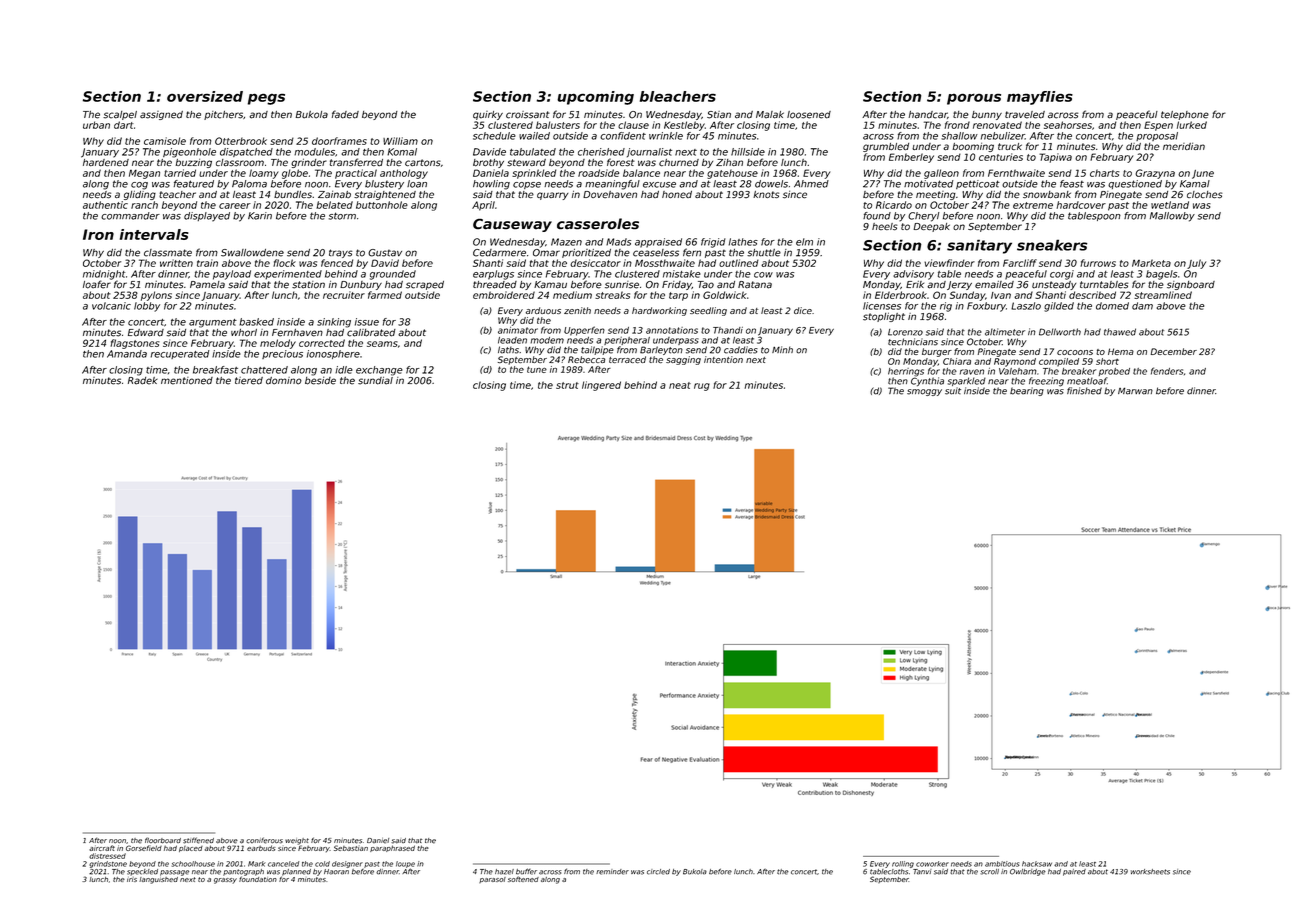 This document has height=924, width=1308. I want to click on neat, so click(680, 385).
